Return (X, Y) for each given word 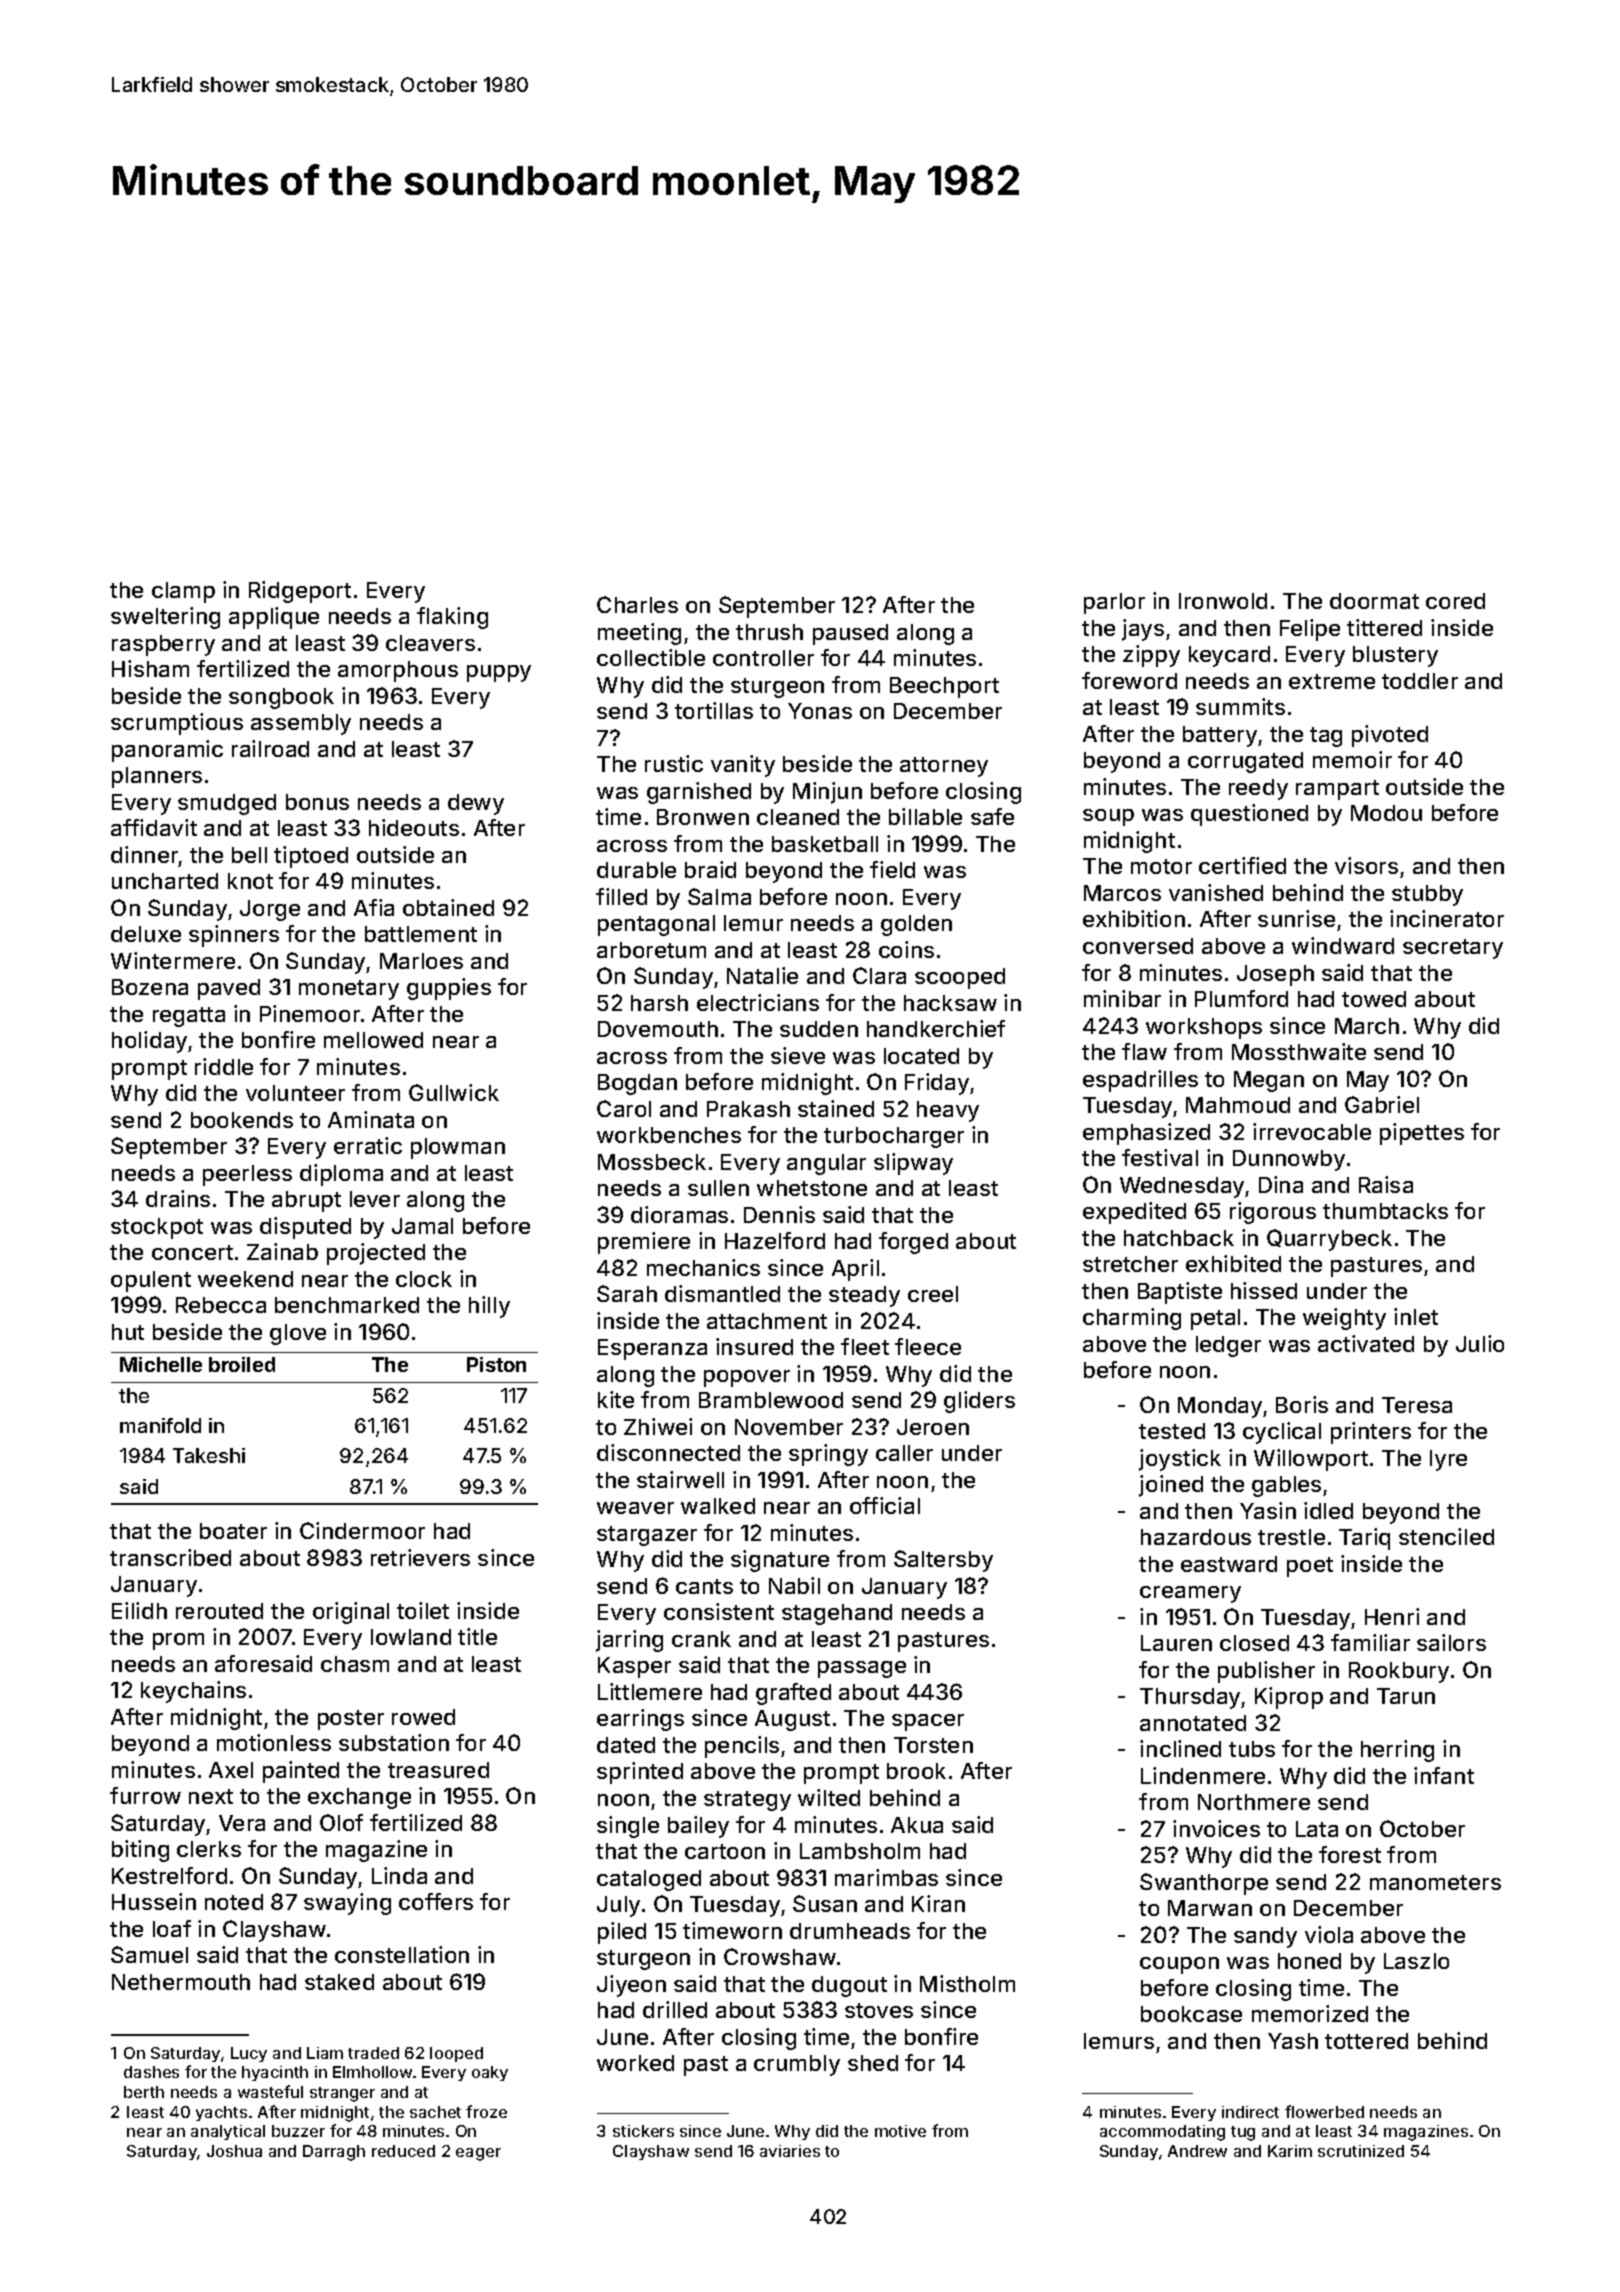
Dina (1281, 1184)
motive (900, 2131)
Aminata (371, 1119)
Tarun (1406, 1696)
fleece (928, 1346)
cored (1455, 601)
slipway (913, 1164)
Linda (399, 1875)
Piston (496, 1364)
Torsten (933, 1745)
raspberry (163, 645)
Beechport (944, 687)
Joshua (234, 2151)
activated (1366, 1343)
